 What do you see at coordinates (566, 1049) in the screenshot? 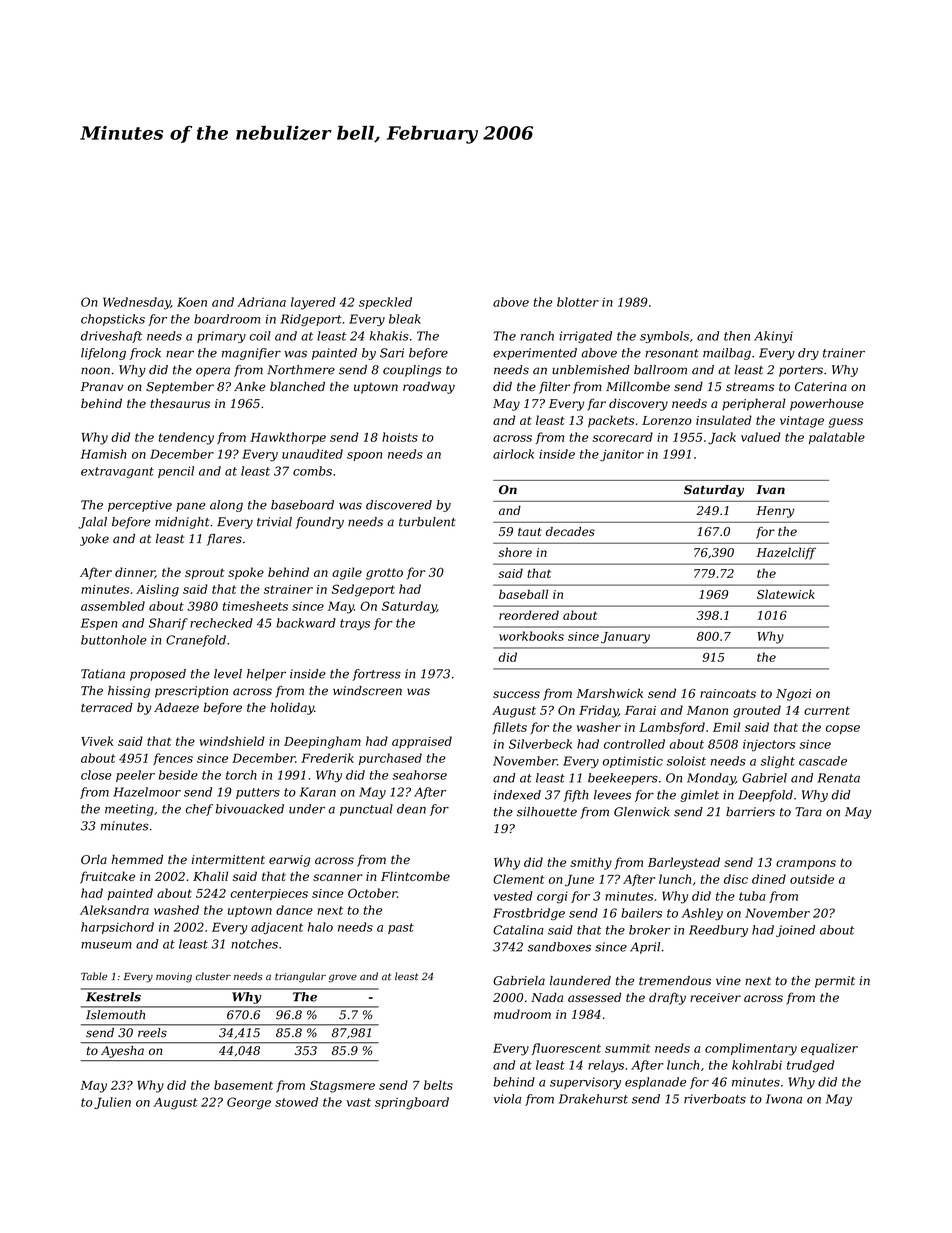
I see `fluorescent` at bounding box center [566, 1049].
